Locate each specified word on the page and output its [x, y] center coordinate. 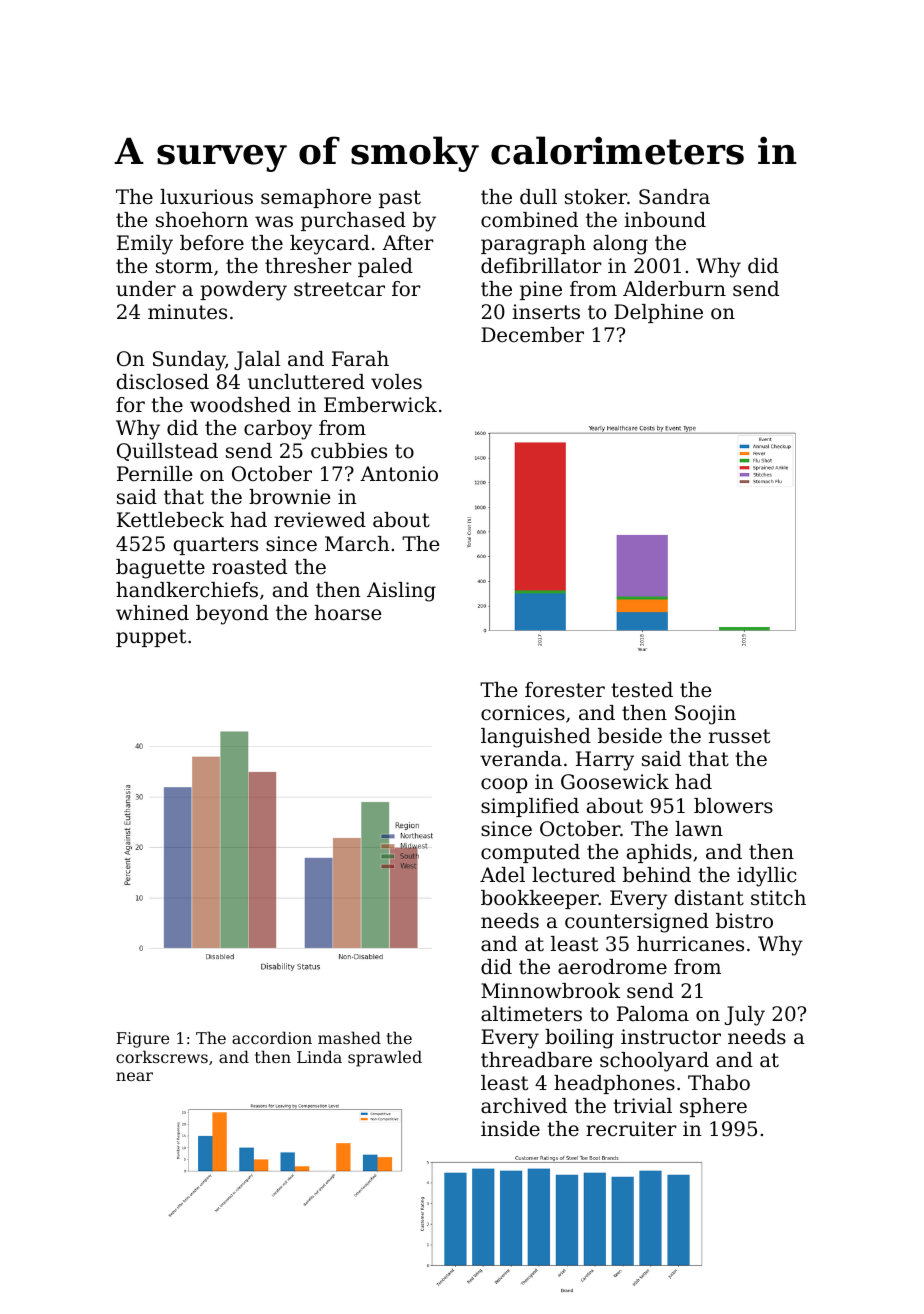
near [134, 1076]
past [400, 199]
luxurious [206, 196]
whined [152, 613]
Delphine [658, 313]
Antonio [399, 473]
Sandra [674, 197]
